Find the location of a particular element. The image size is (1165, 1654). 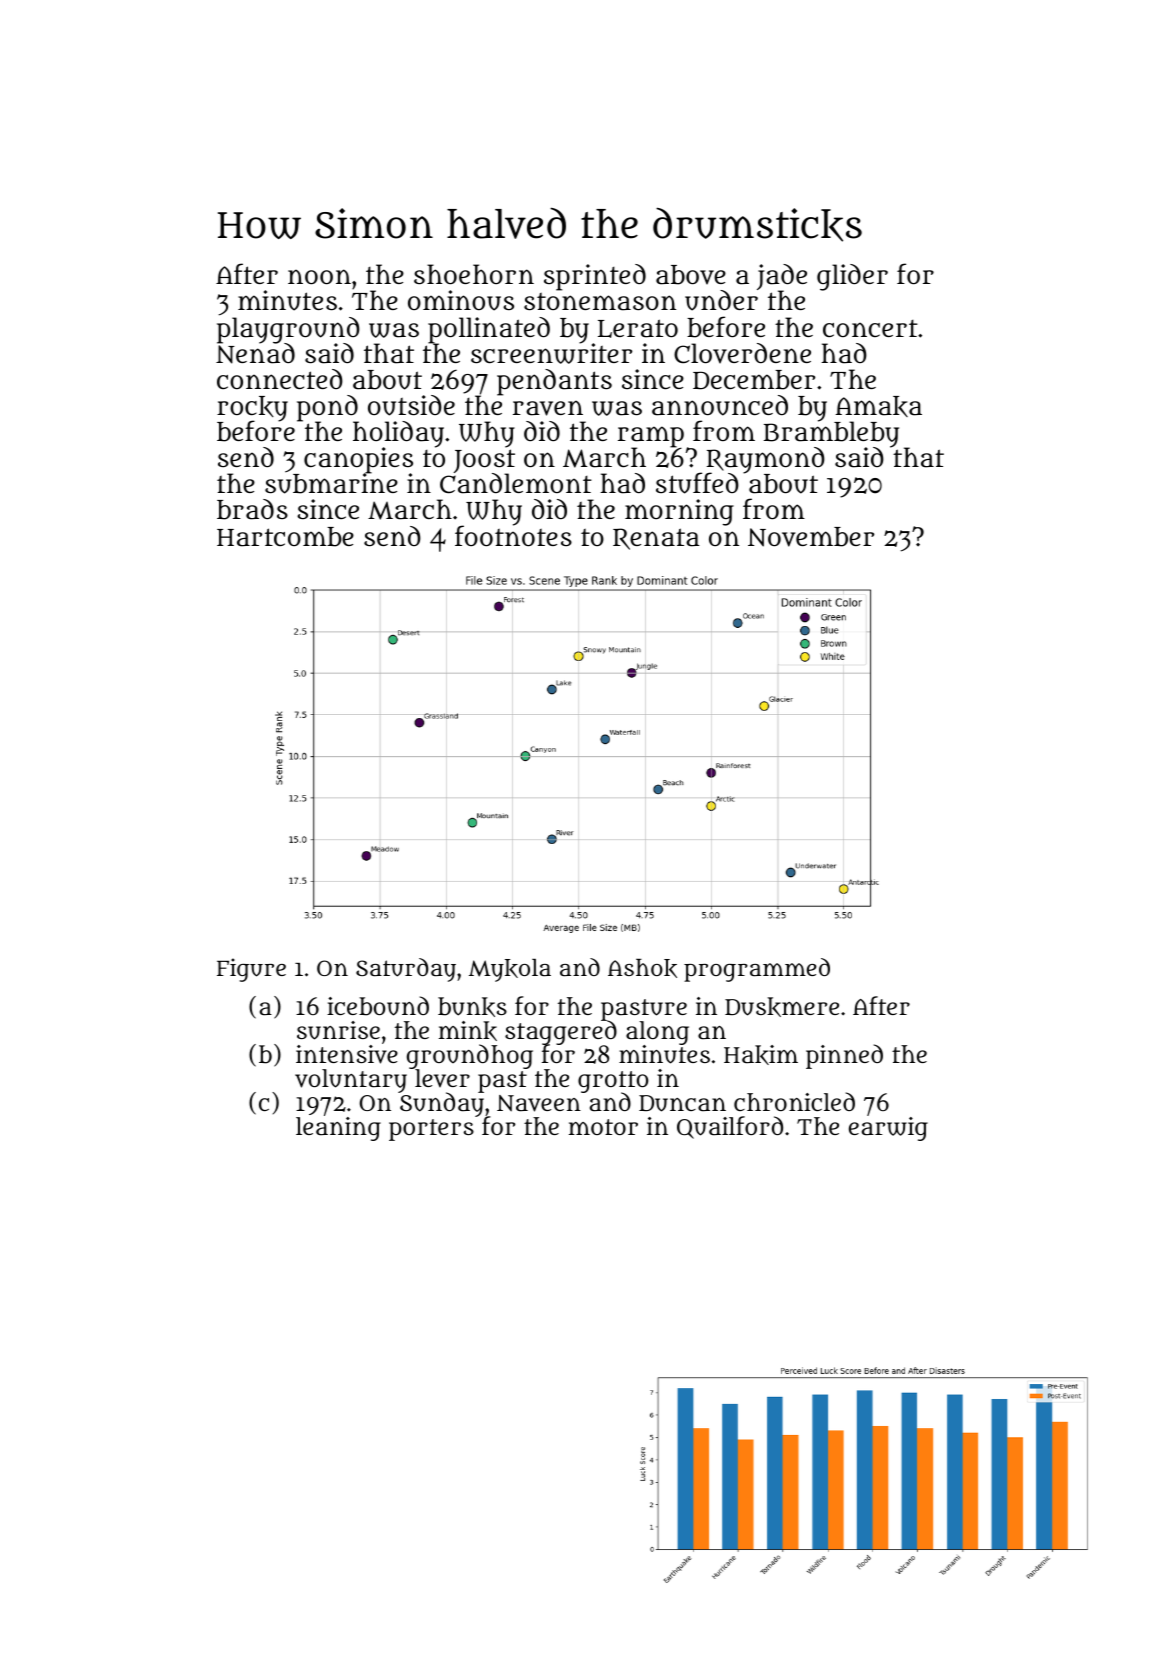

Ashok is located at coordinates (642, 968).
